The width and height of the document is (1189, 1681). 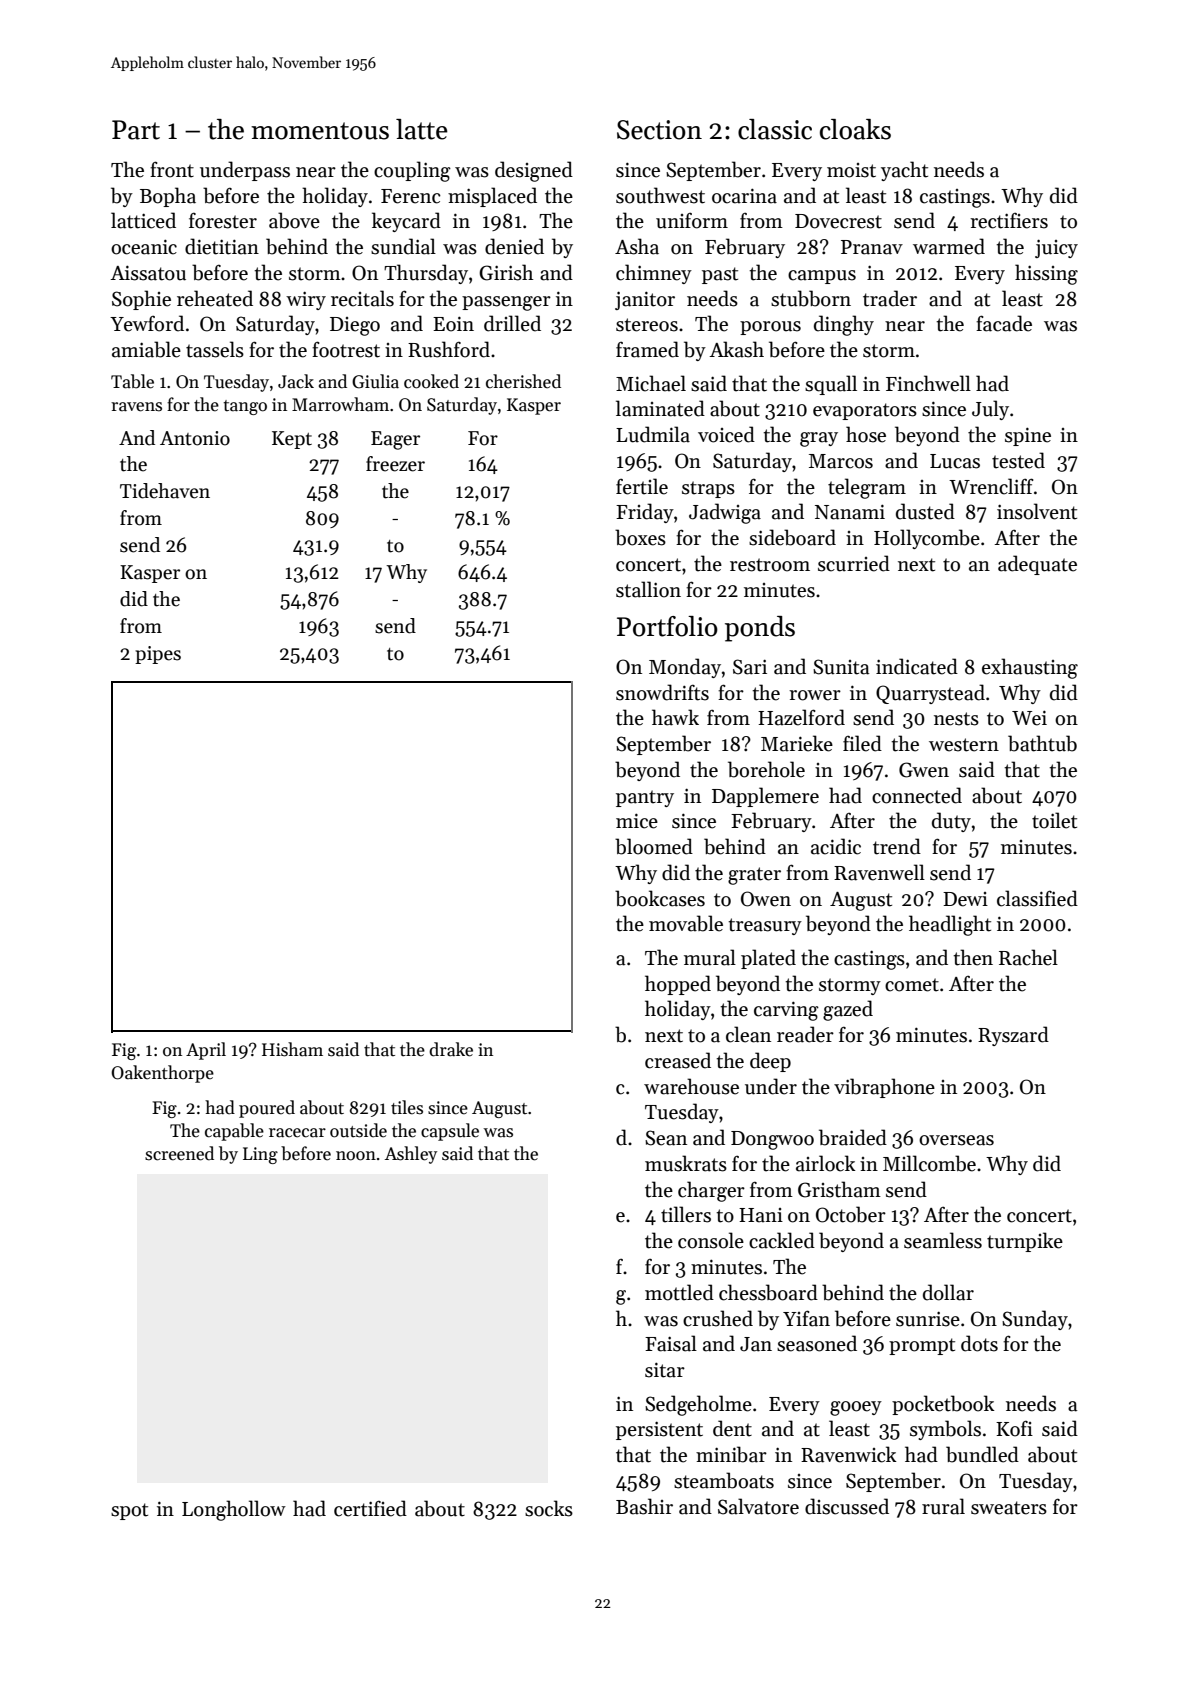 What do you see at coordinates (549, 1508) in the document?
I see `socks` at bounding box center [549, 1508].
